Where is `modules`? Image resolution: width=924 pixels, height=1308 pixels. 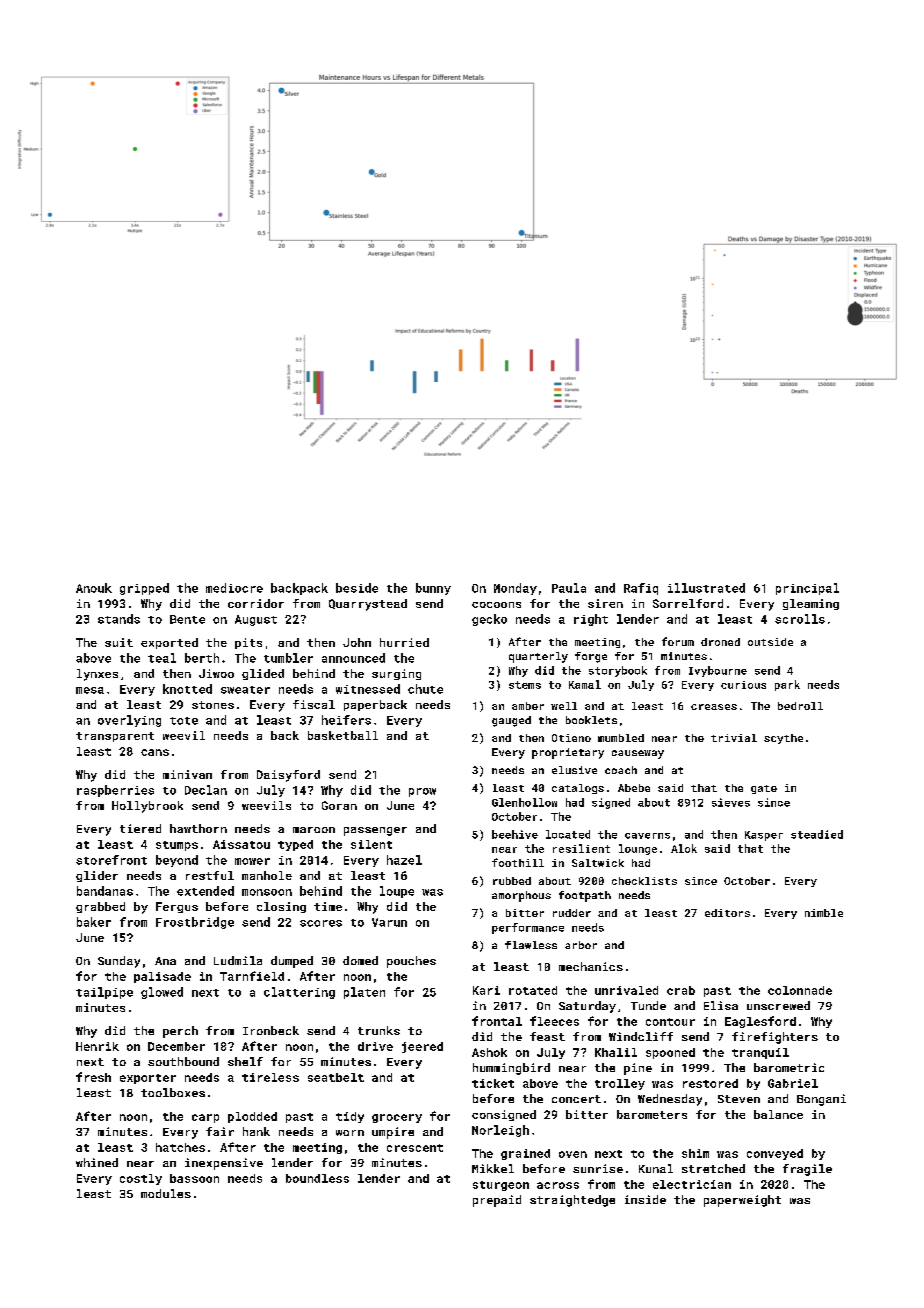 modules is located at coordinates (166, 1193).
